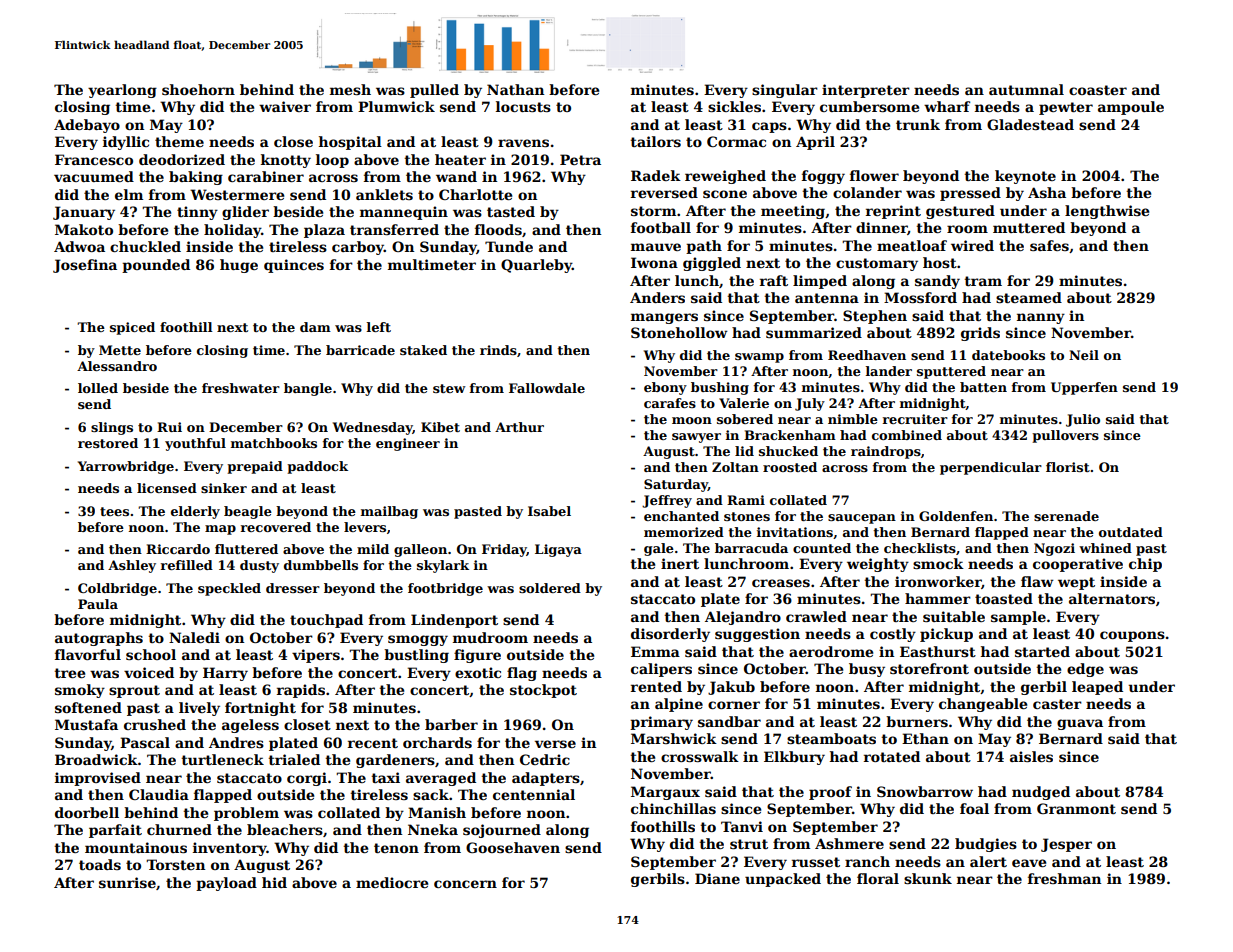 This document has height=952, width=1233. What do you see at coordinates (326, 621) in the document?
I see `touchpad` at bounding box center [326, 621].
